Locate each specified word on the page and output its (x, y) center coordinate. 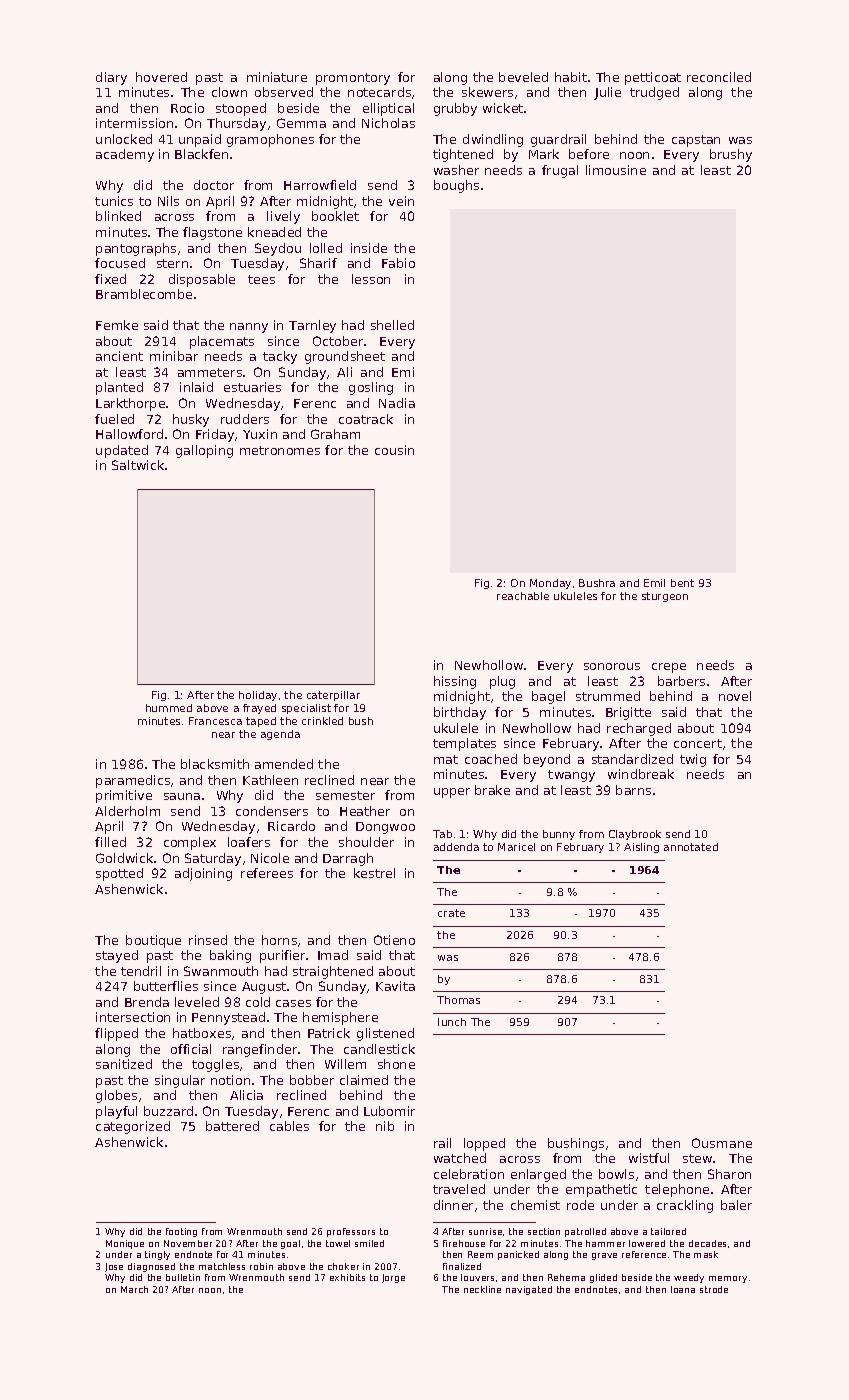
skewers (487, 92)
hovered (161, 77)
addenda (456, 847)
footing (181, 1232)
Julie (607, 93)
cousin (394, 450)
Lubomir (389, 1111)
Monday (550, 584)
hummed (169, 708)
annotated (691, 847)
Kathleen (270, 780)
